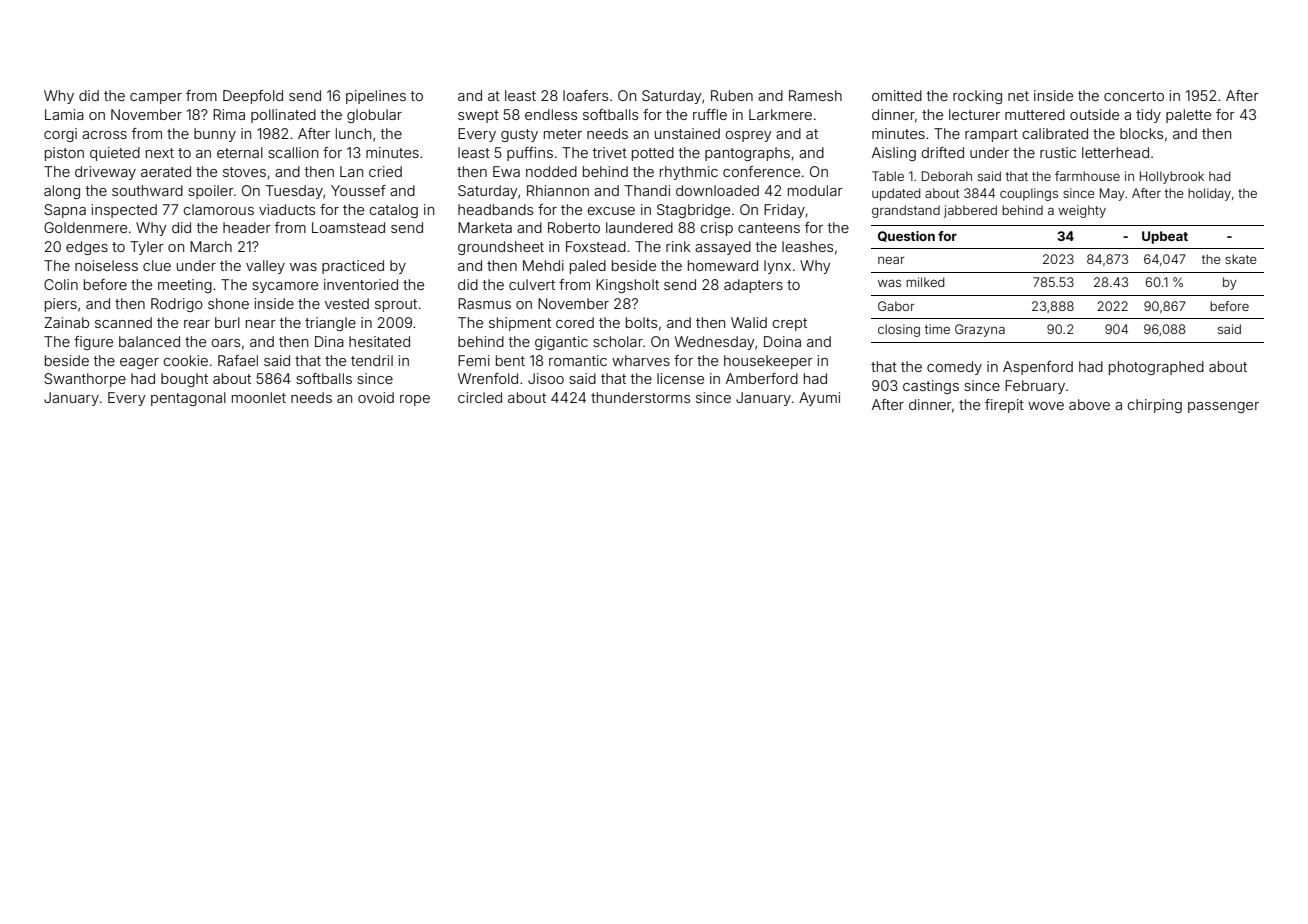 The width and height of the screenshot is (1308, 924). Describe the element at coordinates (184, 380) in the screenshot. I see `bought` at that location.
